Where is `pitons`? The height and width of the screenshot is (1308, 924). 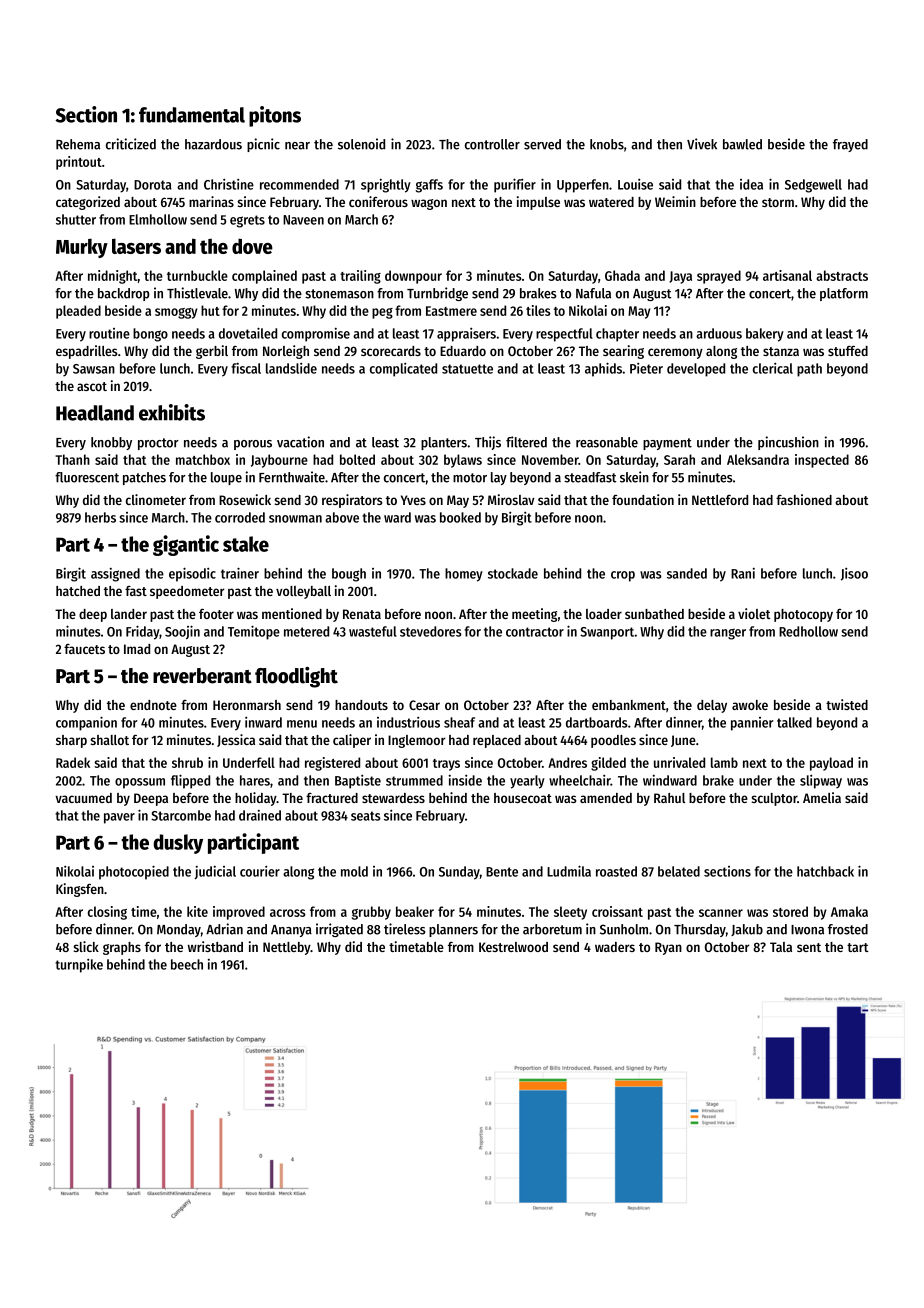
pitons is located at coordinates (275, 116).
